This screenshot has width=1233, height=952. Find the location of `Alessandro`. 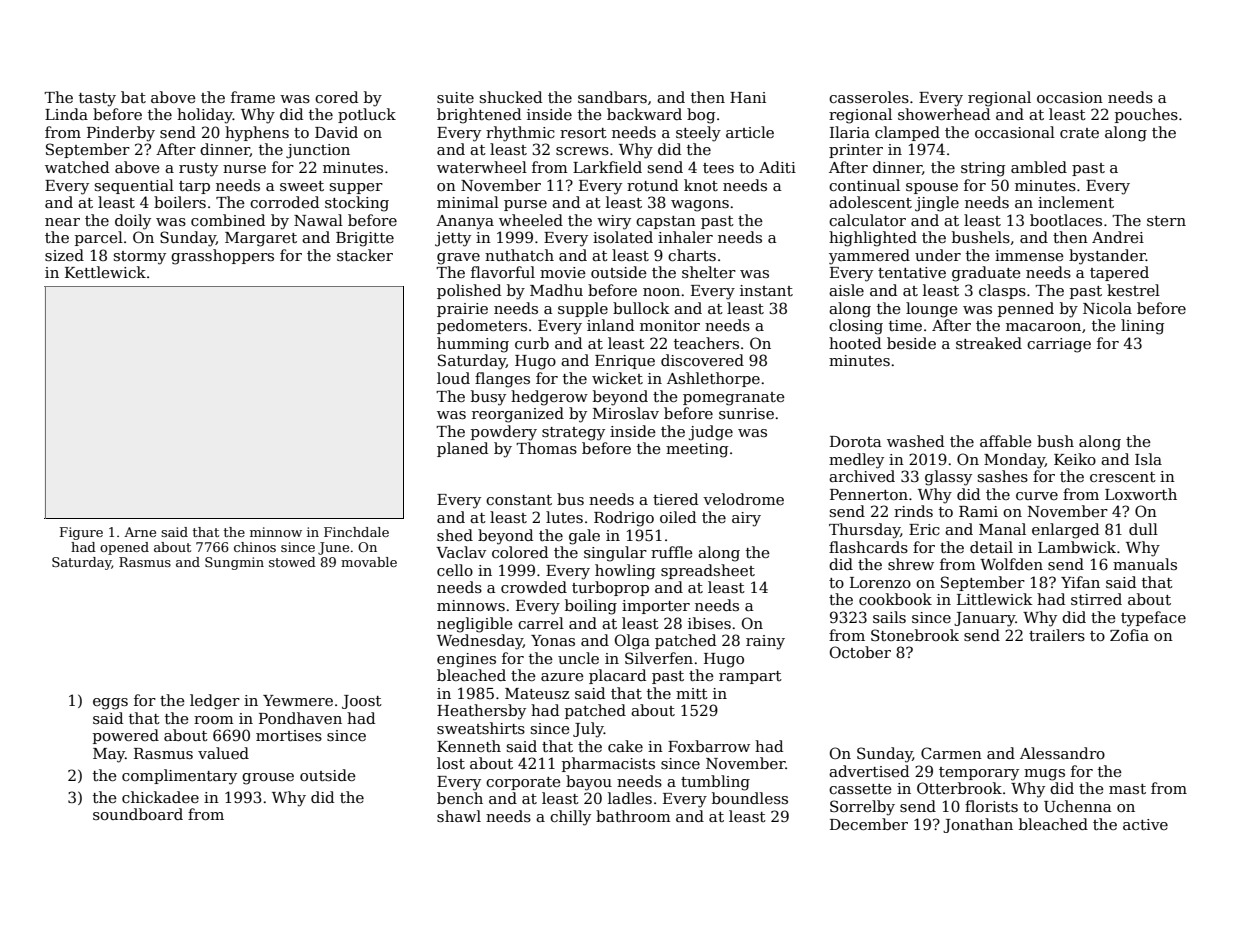

Alessandro is located at coordinates (1062, 753).
